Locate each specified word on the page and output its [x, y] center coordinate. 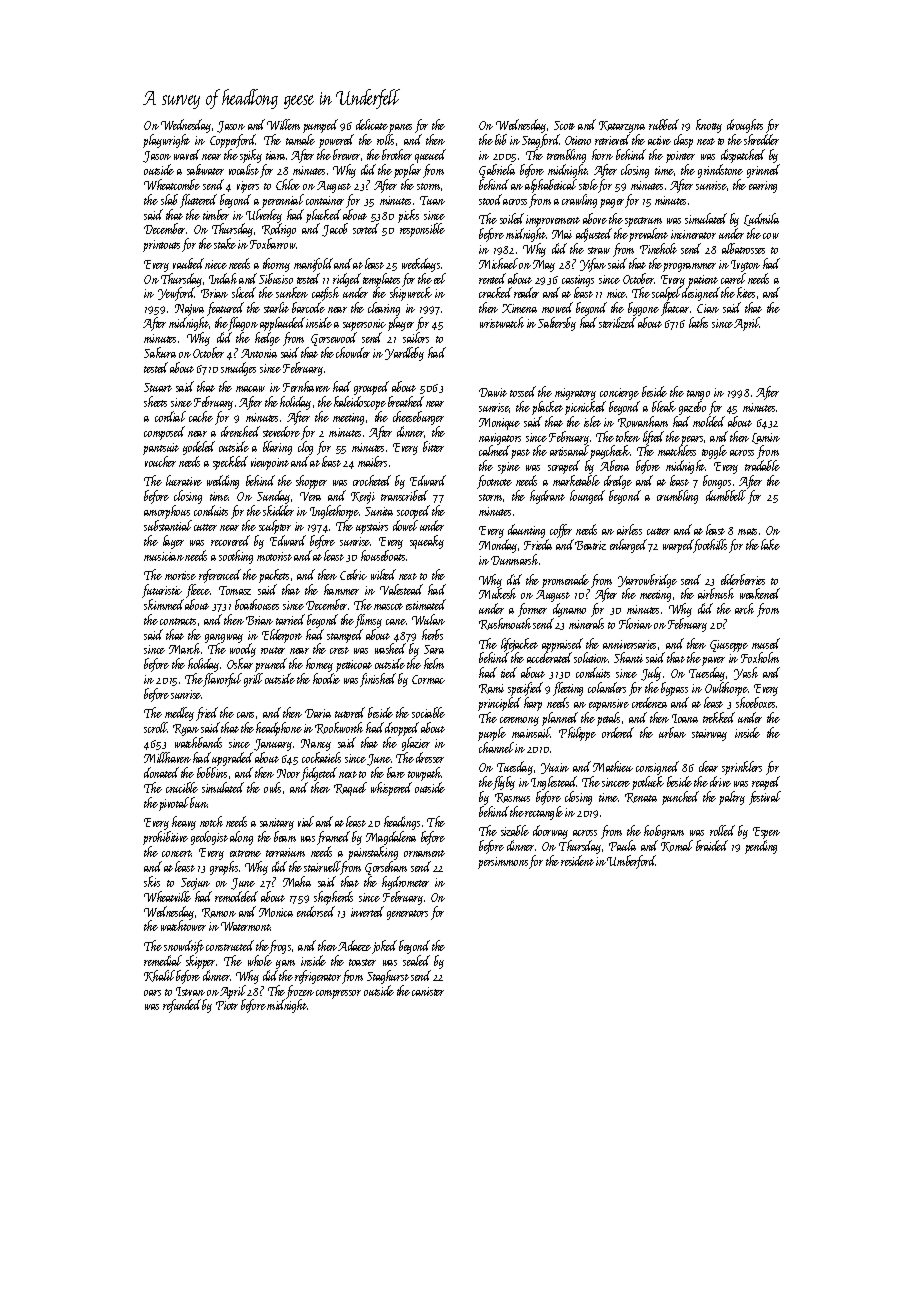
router [273, 650]
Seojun [195, 884]
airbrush [716, 593]
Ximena [519, 308]
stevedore [281, 431]
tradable [762, 465]
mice [617, 293]
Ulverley [264, 216]
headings [402, 823]
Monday [498, 546]
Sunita [379, 511]
